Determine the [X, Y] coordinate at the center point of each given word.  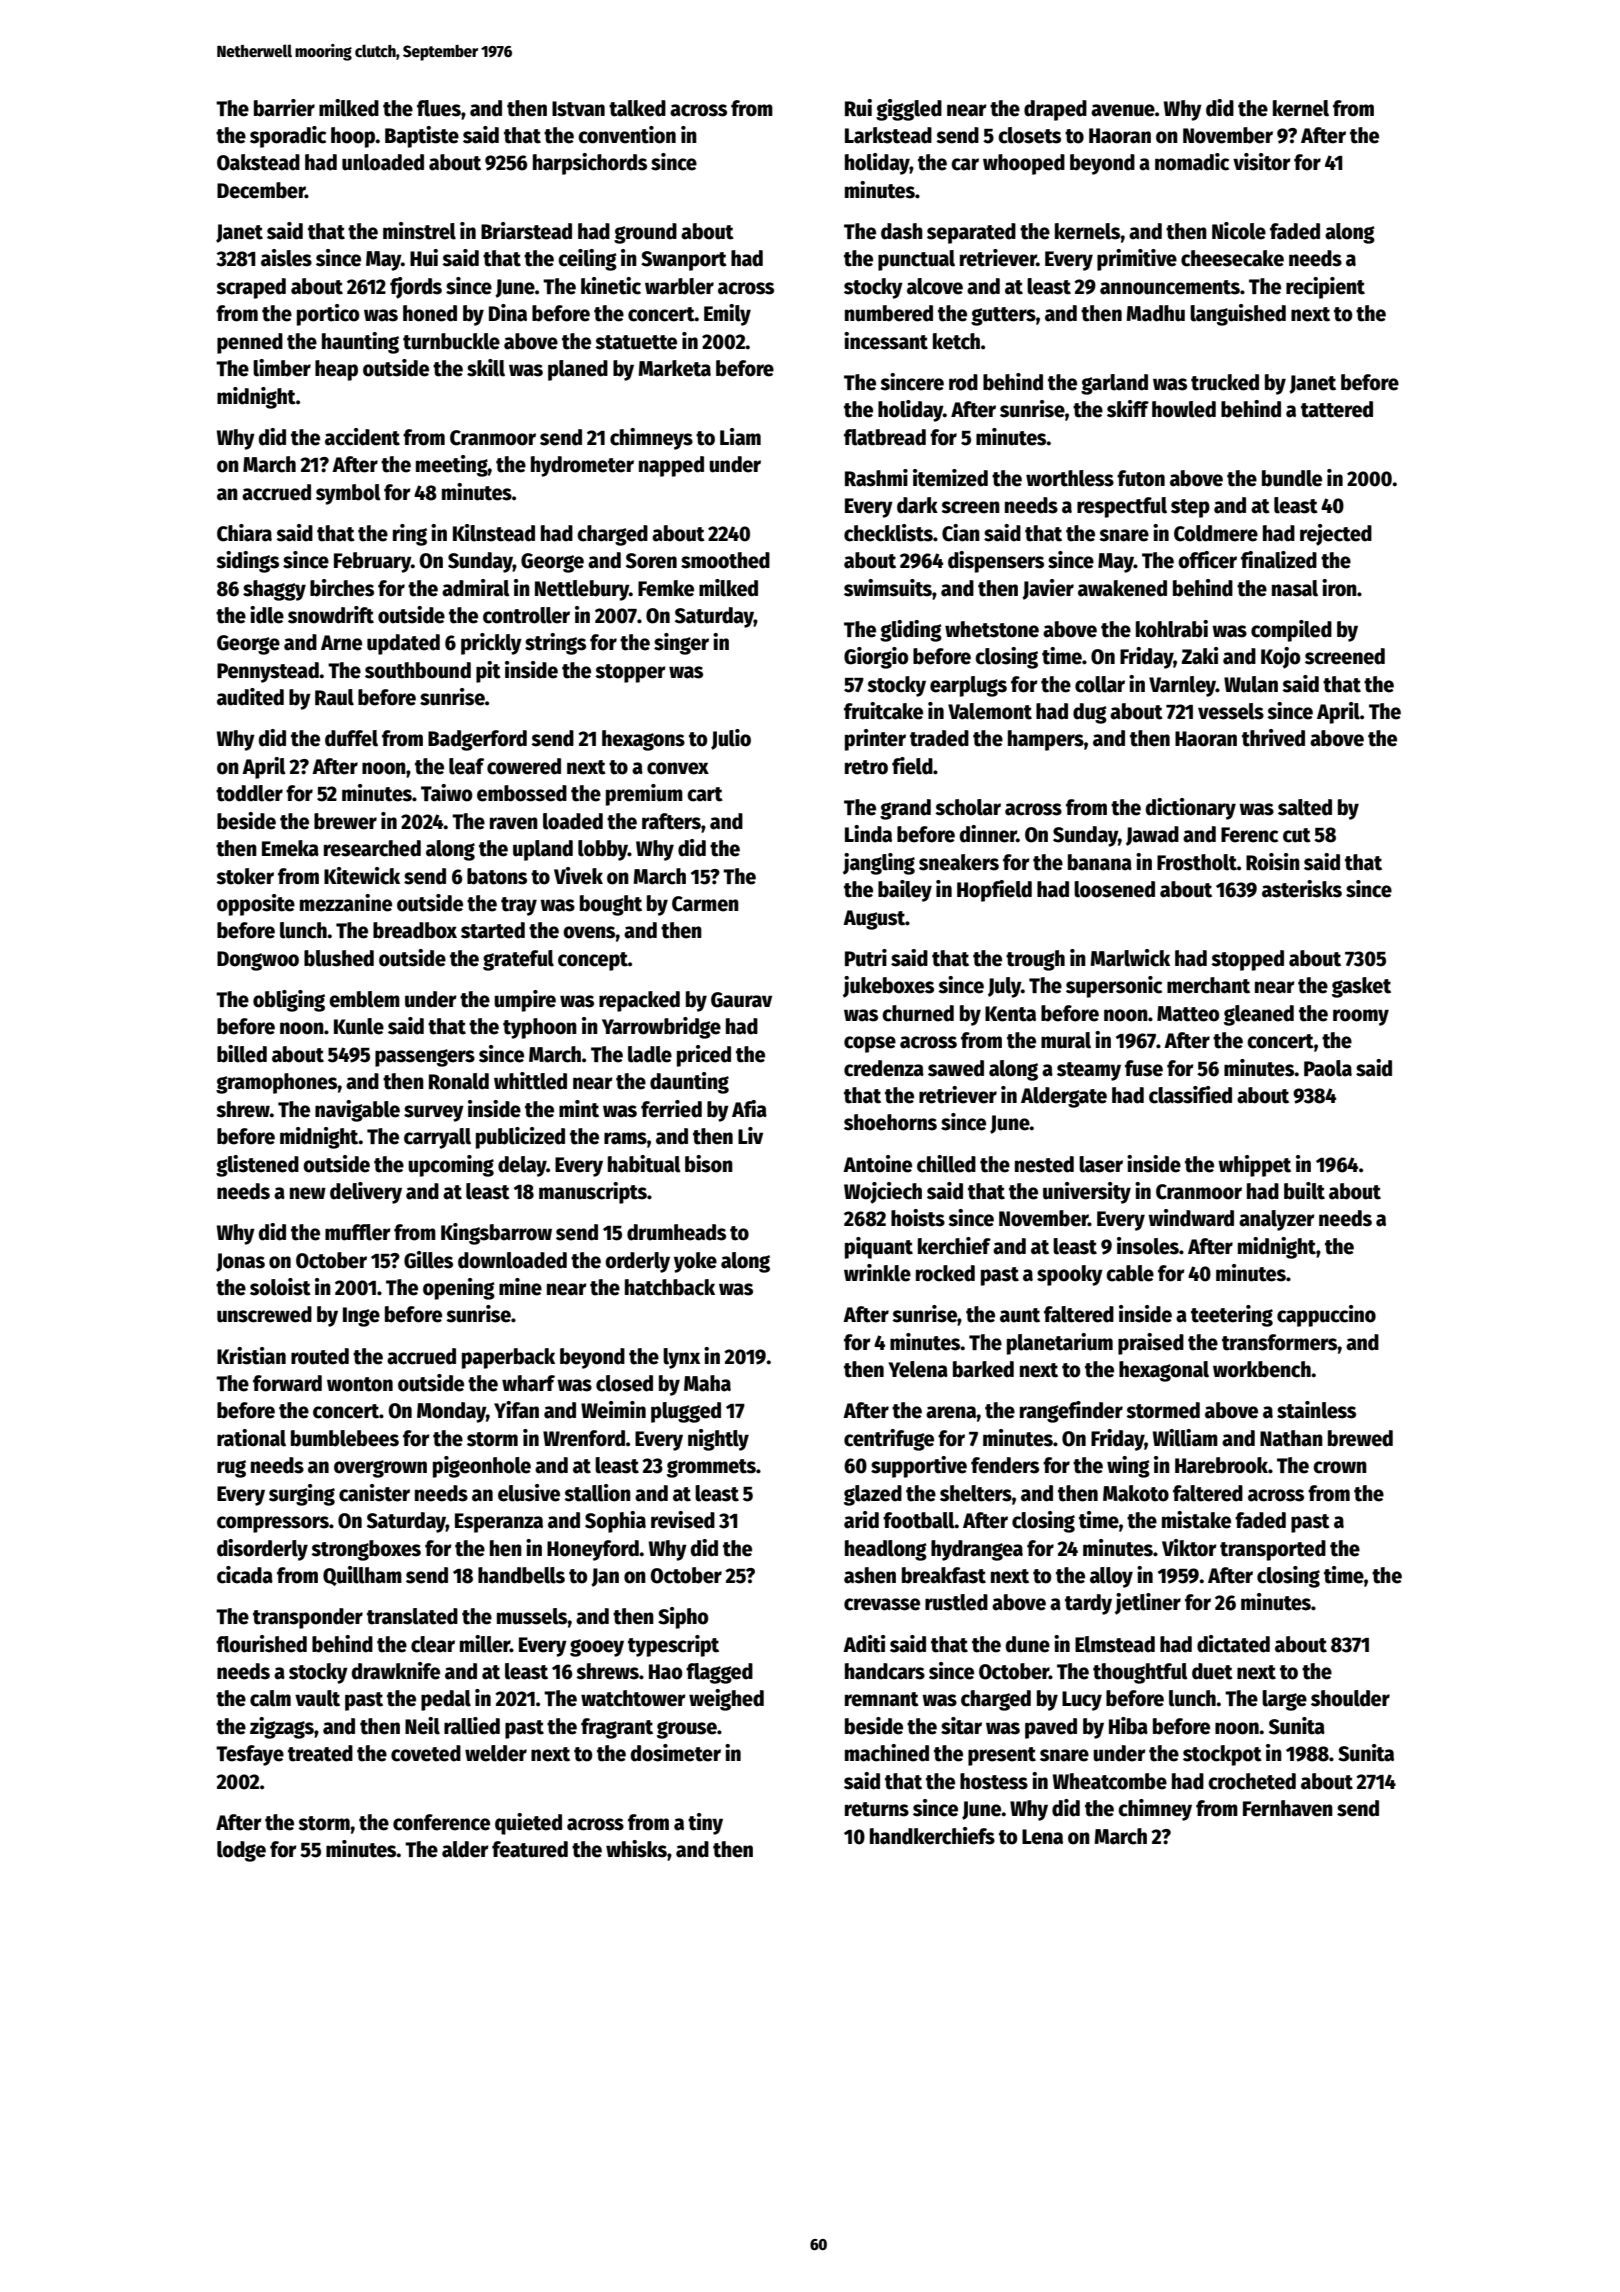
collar [1100, 684]
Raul [334, 697]
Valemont [990, 711]
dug [1090, 713]
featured [530, 1849]
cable [1130, 1273]
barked [983, 1369]
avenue [1123, 110]
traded [939, 738]
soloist [280, 1287]
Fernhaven [1288, 1808]
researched [372, 848]
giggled [909, 110]
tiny [705, 1824]
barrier [284, 108]
